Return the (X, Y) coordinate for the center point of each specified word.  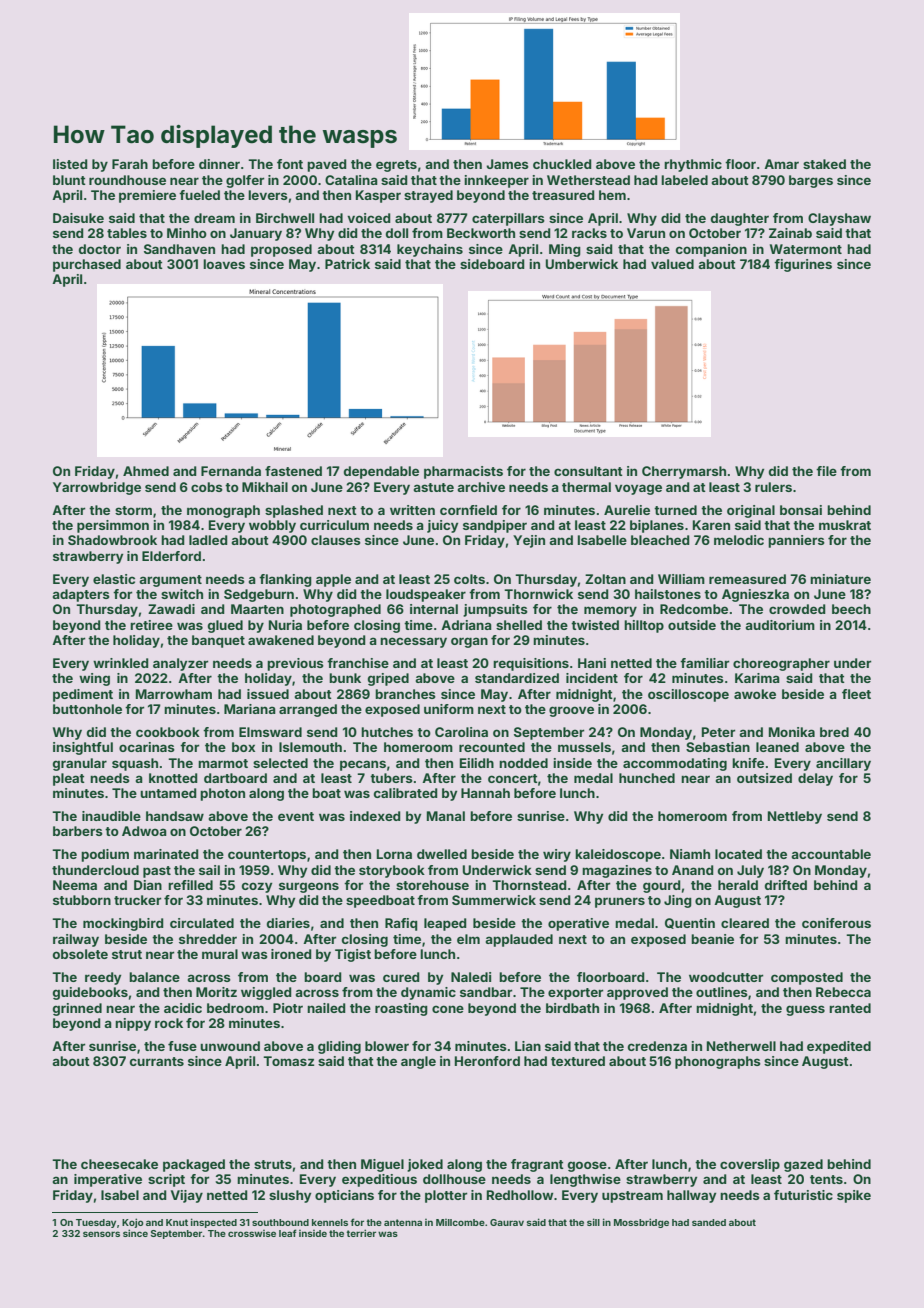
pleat (69, 779)
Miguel (382, 1165)
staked (824, 164)
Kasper (378, 196)
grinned (77, 1009)
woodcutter (726, 977)
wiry (557, 855)
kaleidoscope (618, 855)
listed (70, 164)
